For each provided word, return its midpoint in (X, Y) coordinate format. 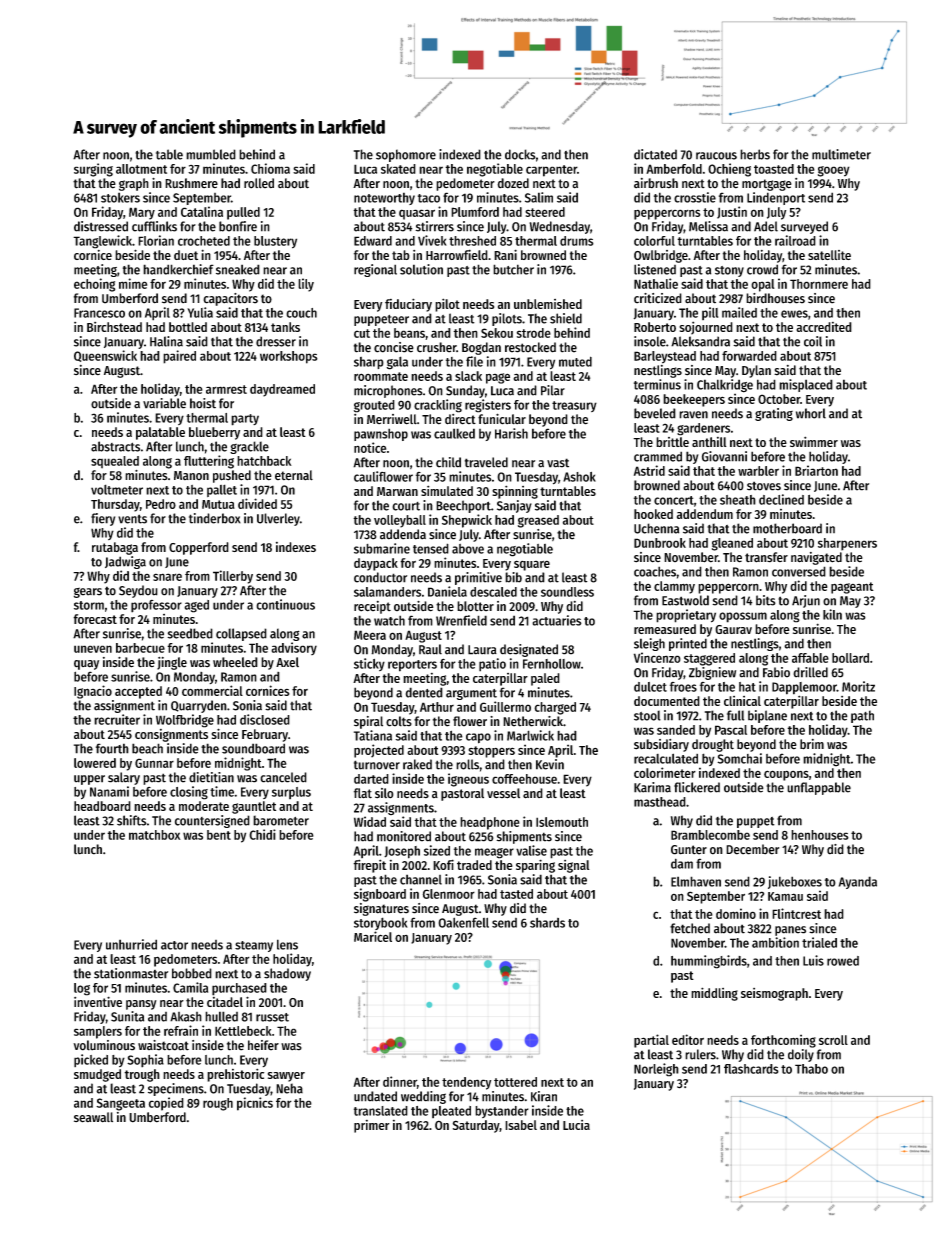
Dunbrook (660, 543)
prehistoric (235, 1075)
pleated (451, 1112)
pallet (222, 490)
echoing (94, 285)
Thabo (811, 1069)
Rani (505, 254)
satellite (829, 255)
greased (538, 521)
